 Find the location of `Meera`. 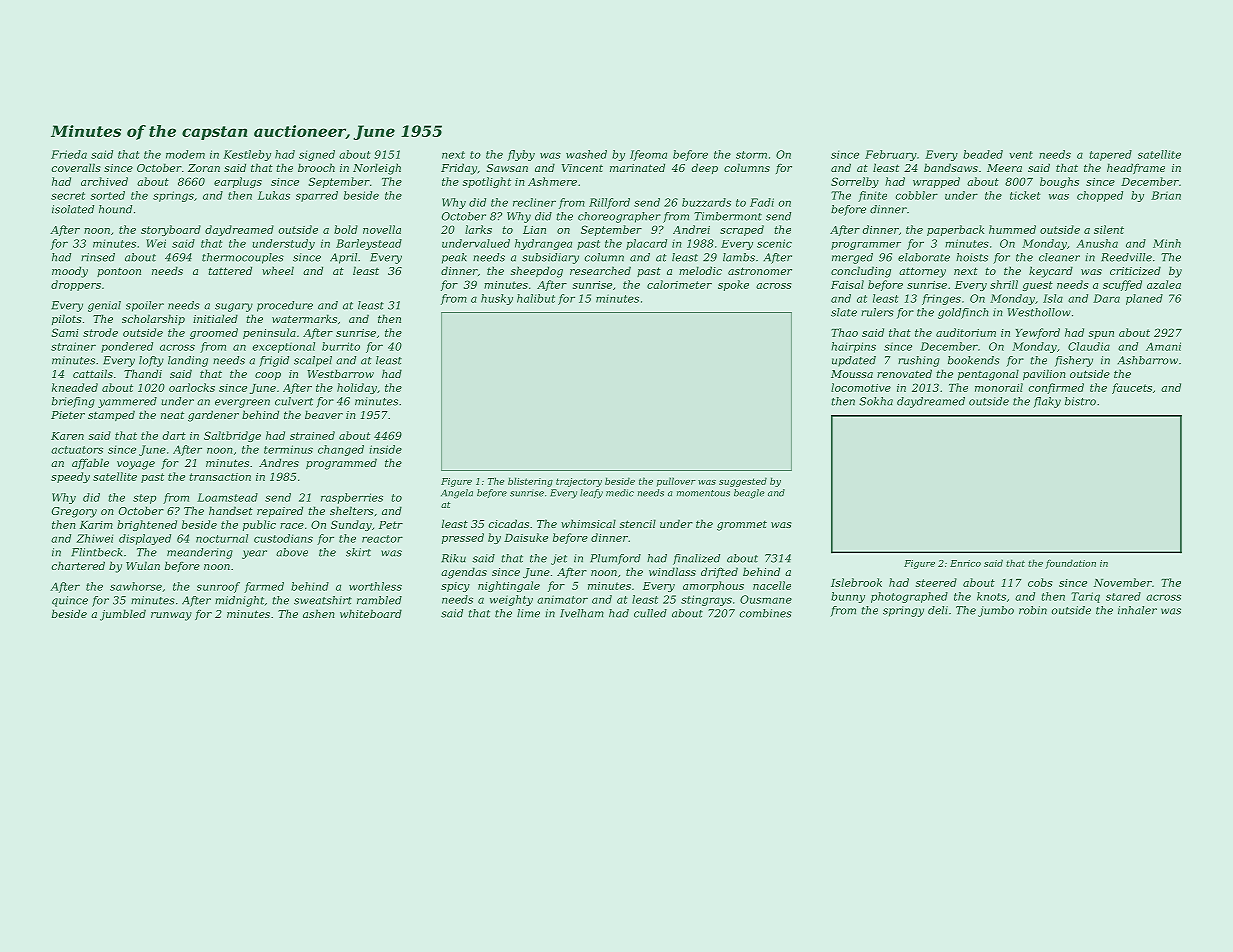

Meera is located at coordinates (1004, 168).
